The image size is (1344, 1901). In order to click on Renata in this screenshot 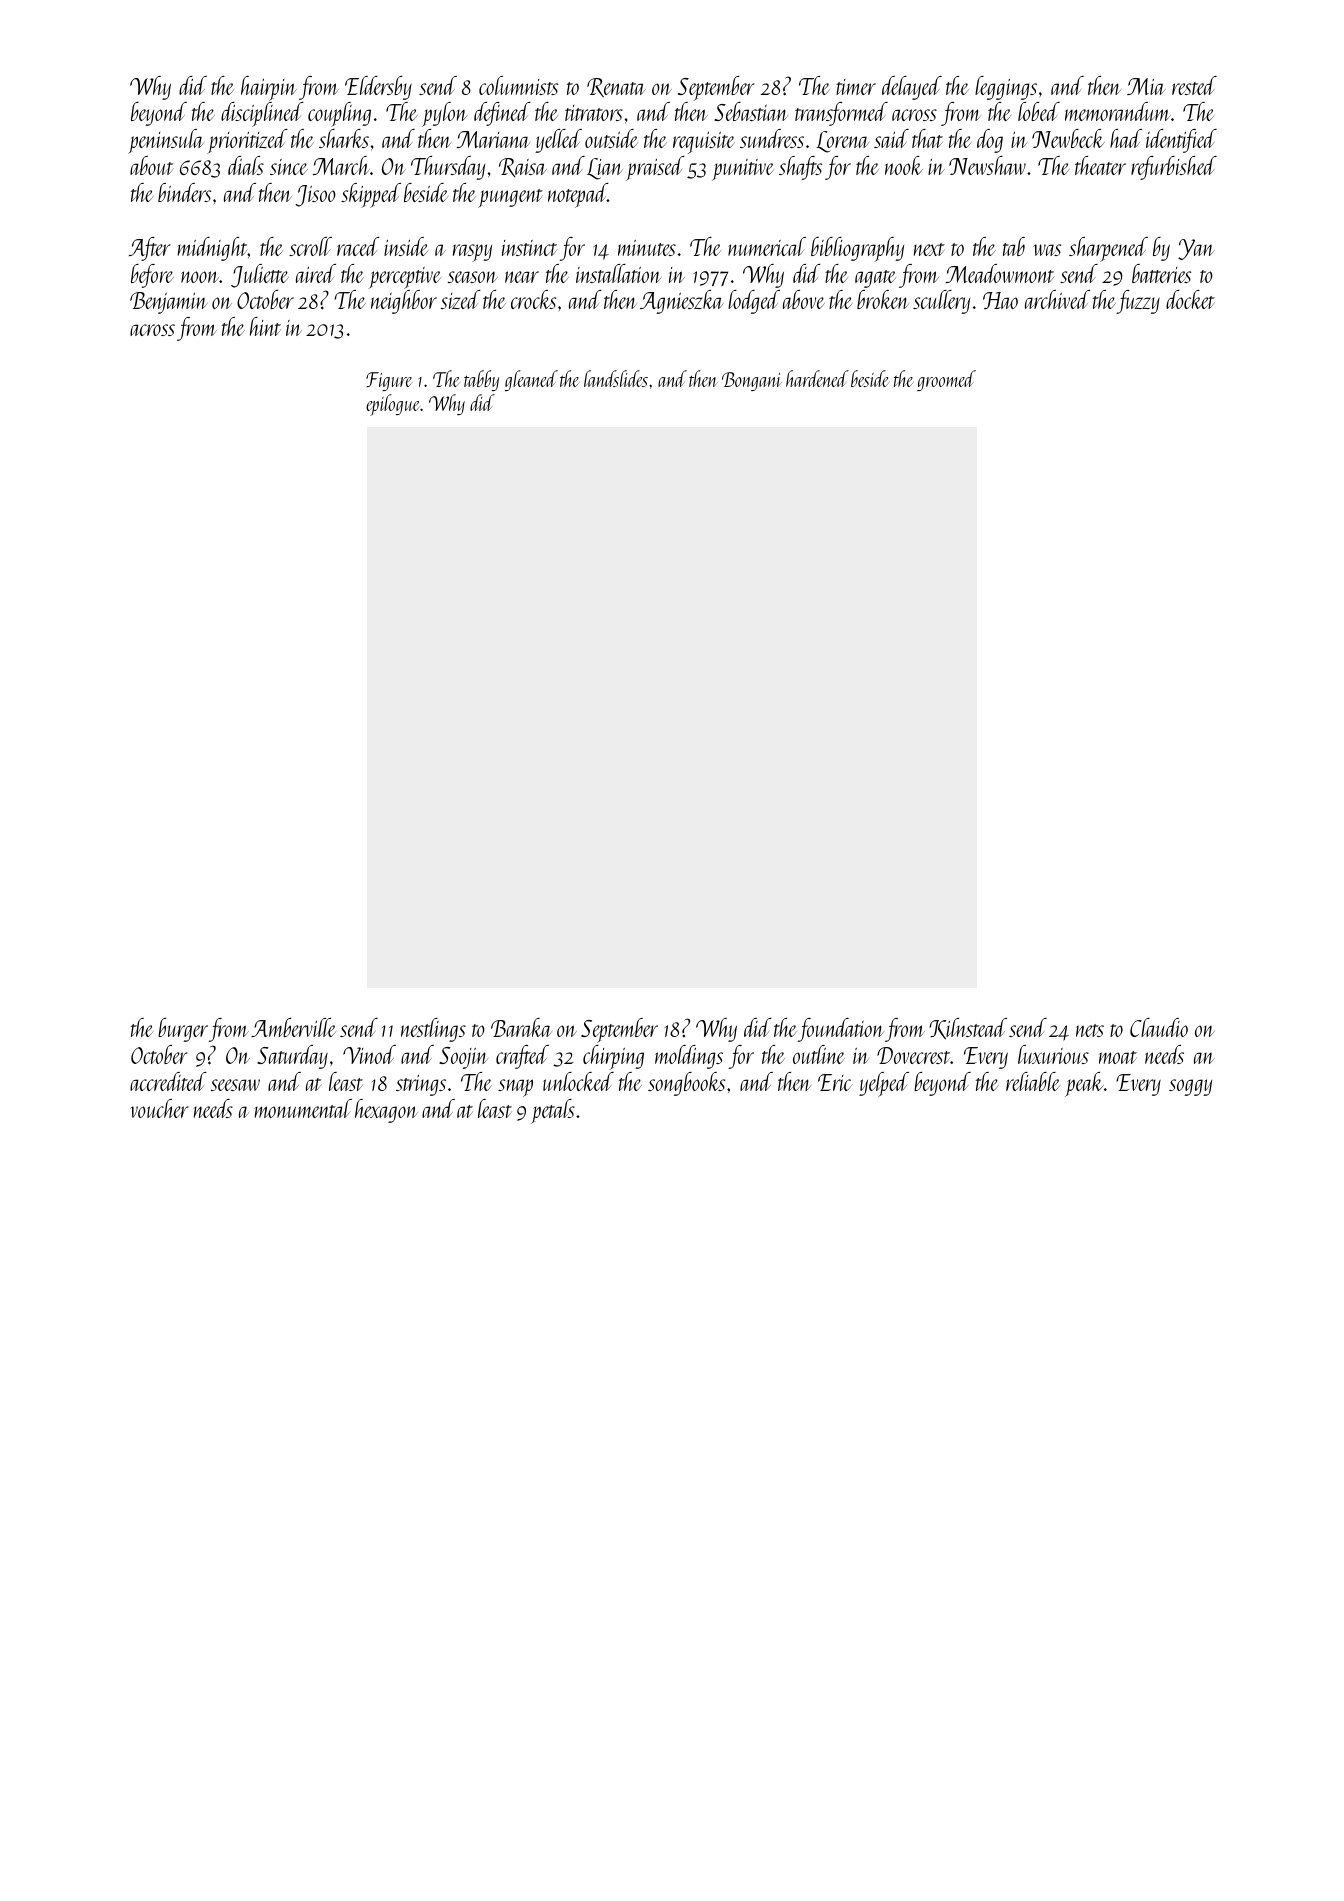, I will do `click(616, 87)`.
